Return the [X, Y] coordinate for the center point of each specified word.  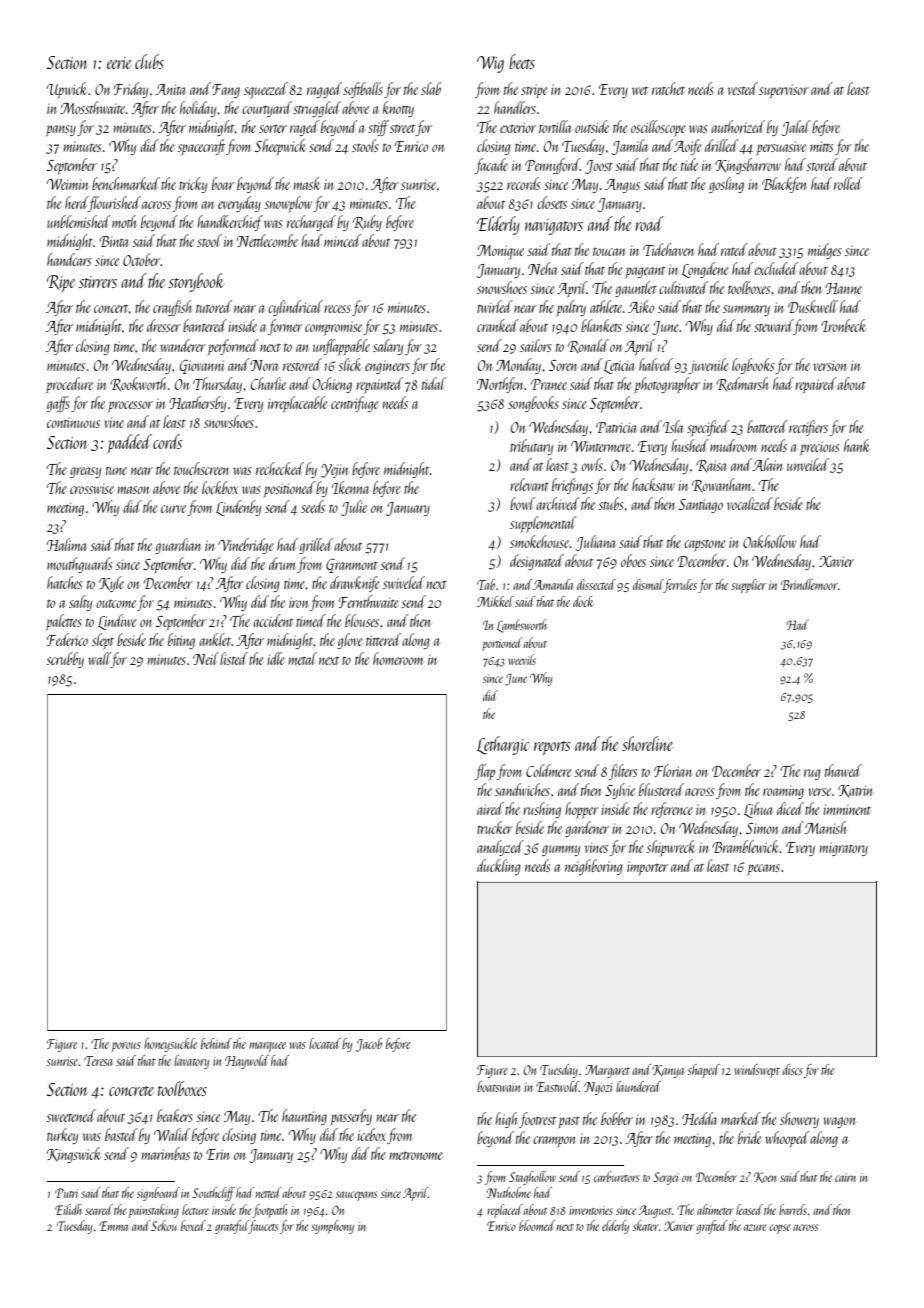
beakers [175, 1115]
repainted [379, 385]
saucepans [356, 1196]
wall [99, 660]
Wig [490, 64]
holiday [198, 109]
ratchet [668, 88]
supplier [748, 586]
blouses [362, 620]
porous [126, 1047]
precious [820, 448]
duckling [499, 867]
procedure [69, 385]
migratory [844, 849]
